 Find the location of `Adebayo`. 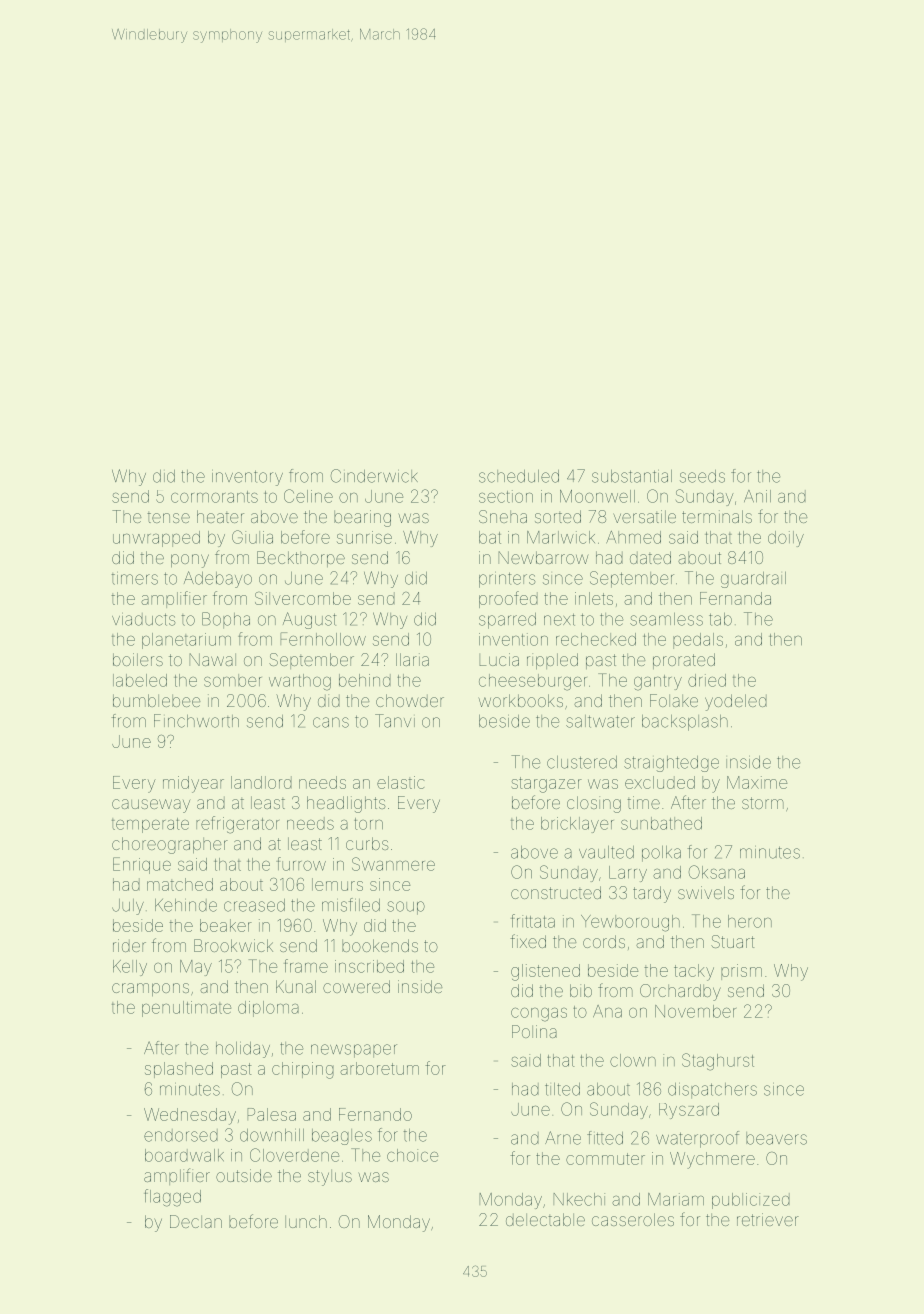

Adebayo is located at coordinates (218, 579).
